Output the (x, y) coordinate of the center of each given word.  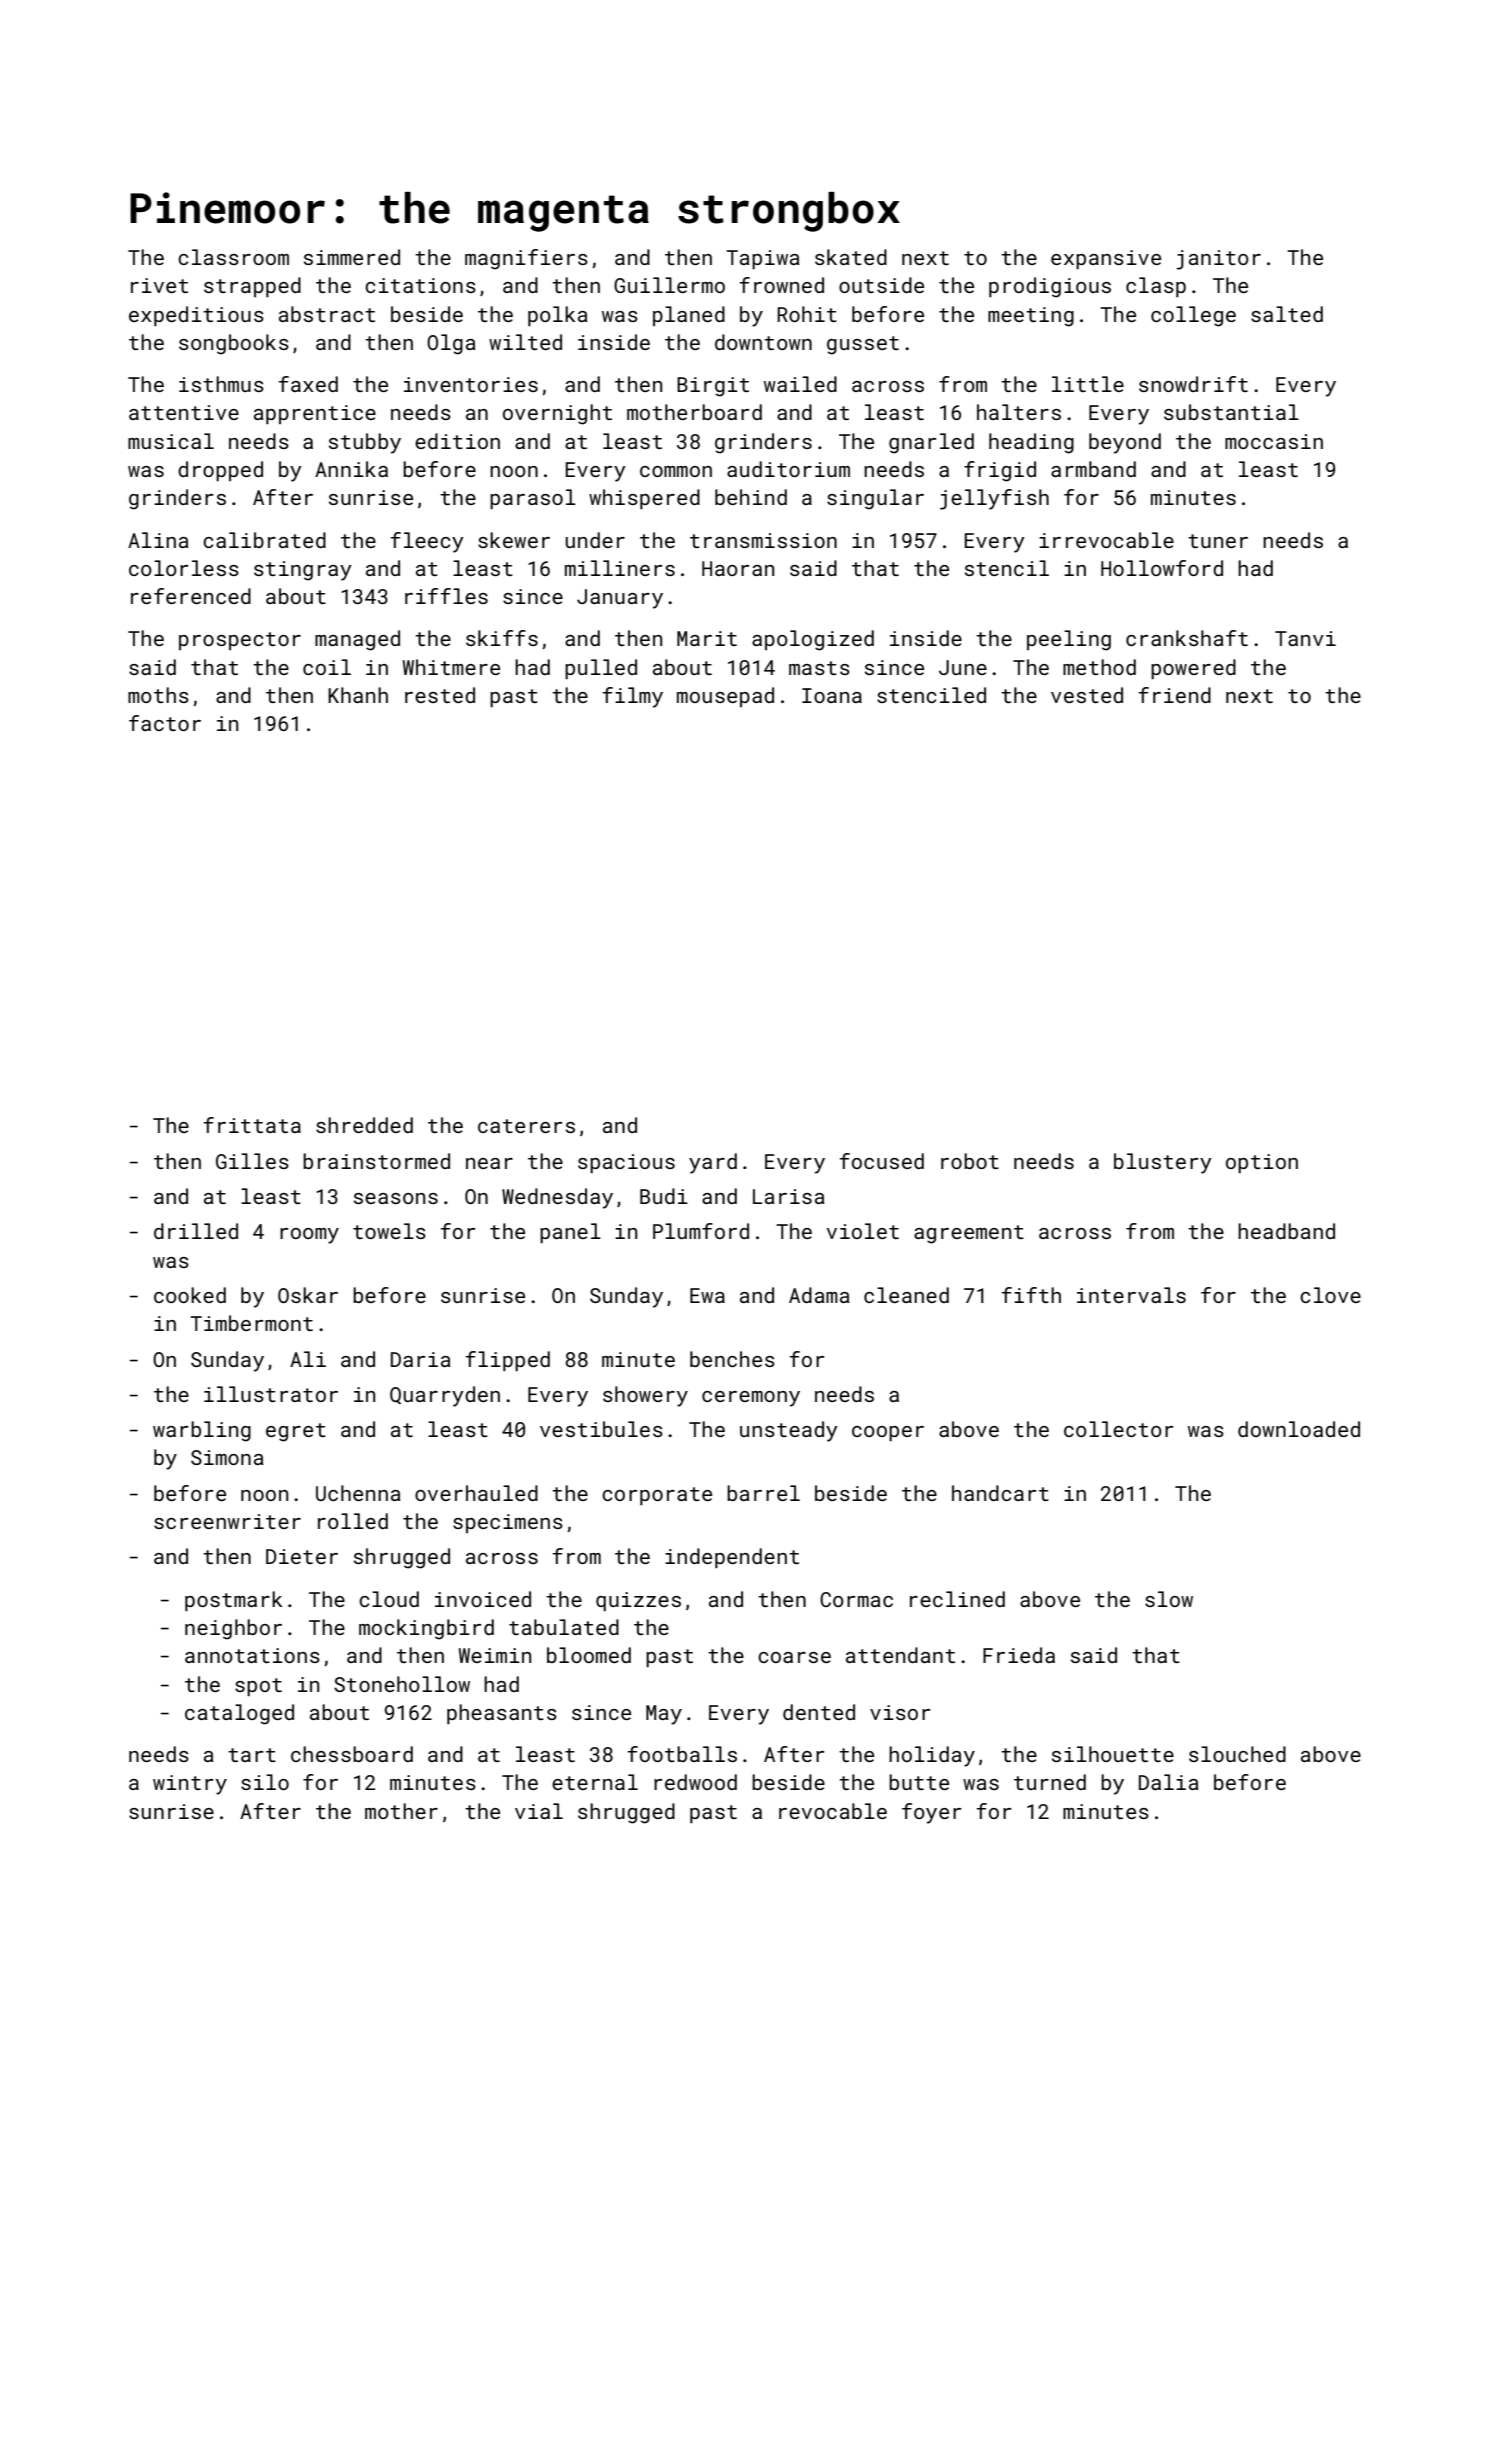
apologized (813, 640)
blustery (1163, 1163)
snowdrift (1193, 384)
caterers (526, 1126)
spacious (626, 1163)
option (1262, 1163)
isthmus (221, 384)
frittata (252, 1125)
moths (158, 695)
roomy (309, 1236)
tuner (1218, 541)
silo (265, 1782)
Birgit (713, 387)
